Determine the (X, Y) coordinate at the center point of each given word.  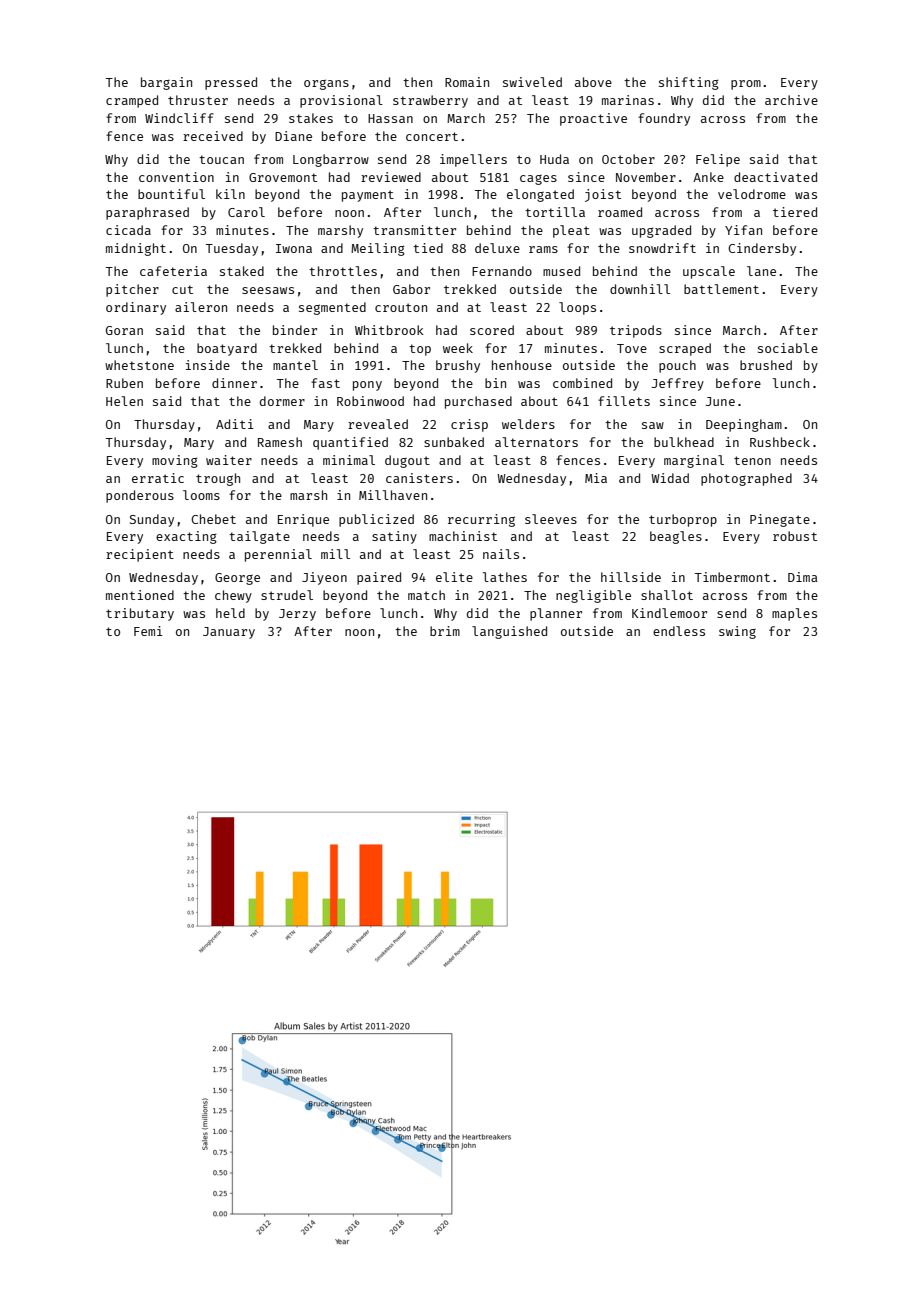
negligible (593, 596)
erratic (158, 478)
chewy (233, 596)
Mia (596, 478)
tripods (636, 331)
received (213, 136)
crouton (401, 307)
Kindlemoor (669, 613)
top (420, 350)
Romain (467, 82)
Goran (124, 330)
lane (761, 271)
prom (746, 85)
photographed (746, 479)
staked (242, 271)
